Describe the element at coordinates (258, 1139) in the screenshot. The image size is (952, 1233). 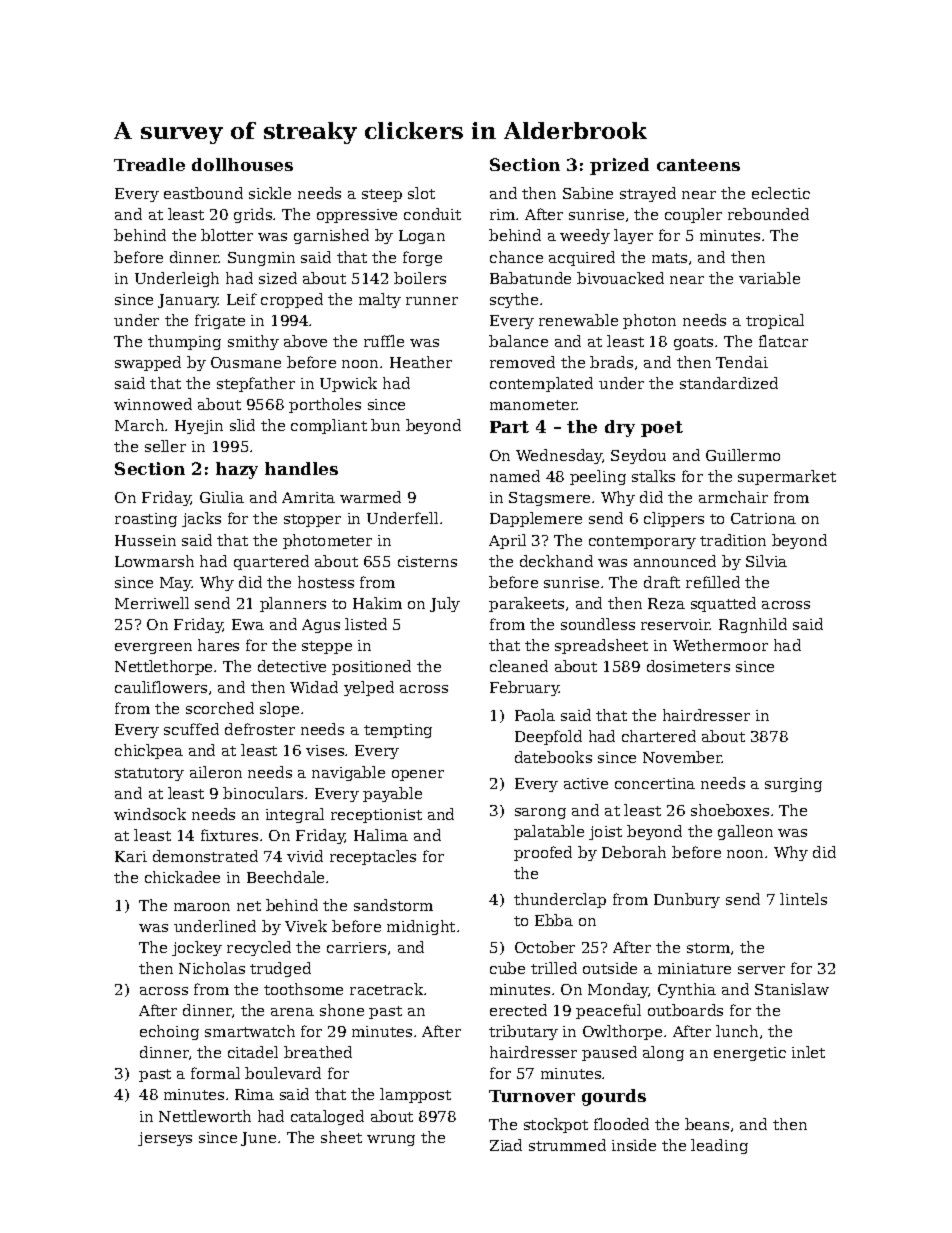
I see `June` at that location.
